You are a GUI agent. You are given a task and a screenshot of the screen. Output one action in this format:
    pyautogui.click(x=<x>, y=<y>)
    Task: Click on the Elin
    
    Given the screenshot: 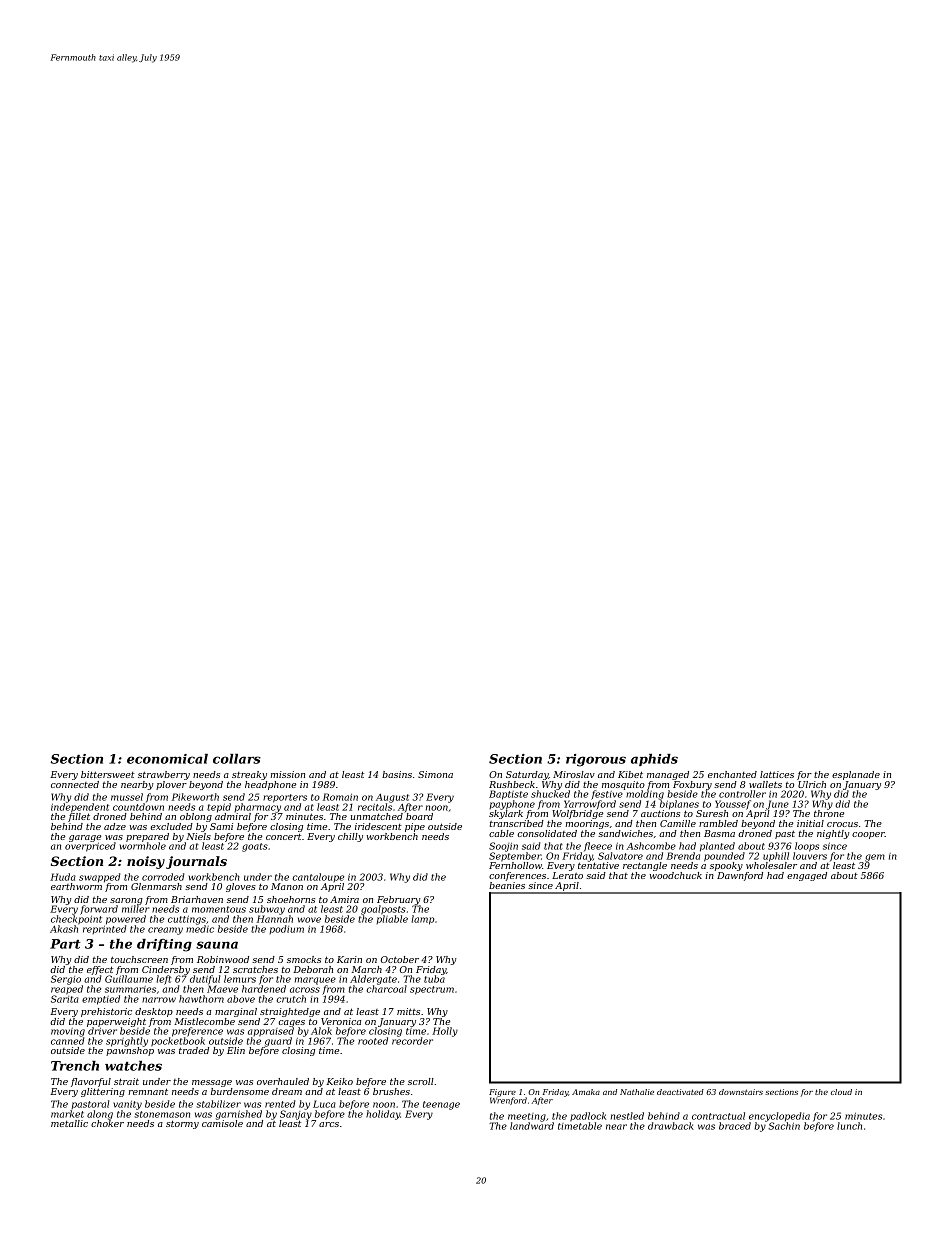 What is the action you would take?
    pyautogui.click(x=236, y=1050)
